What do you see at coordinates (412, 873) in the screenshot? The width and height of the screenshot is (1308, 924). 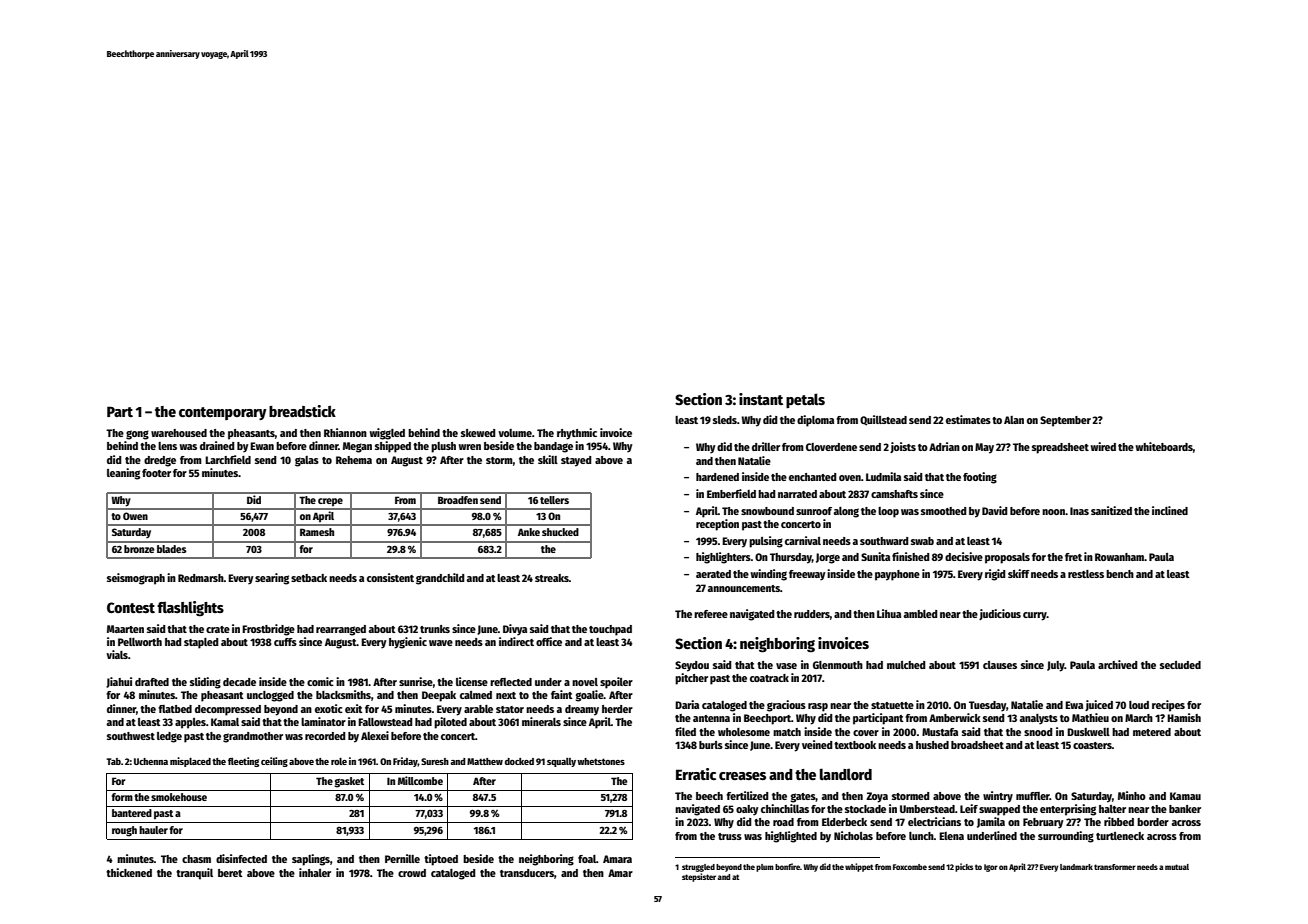 I see `crowd` at bounding box center [412, 873].
